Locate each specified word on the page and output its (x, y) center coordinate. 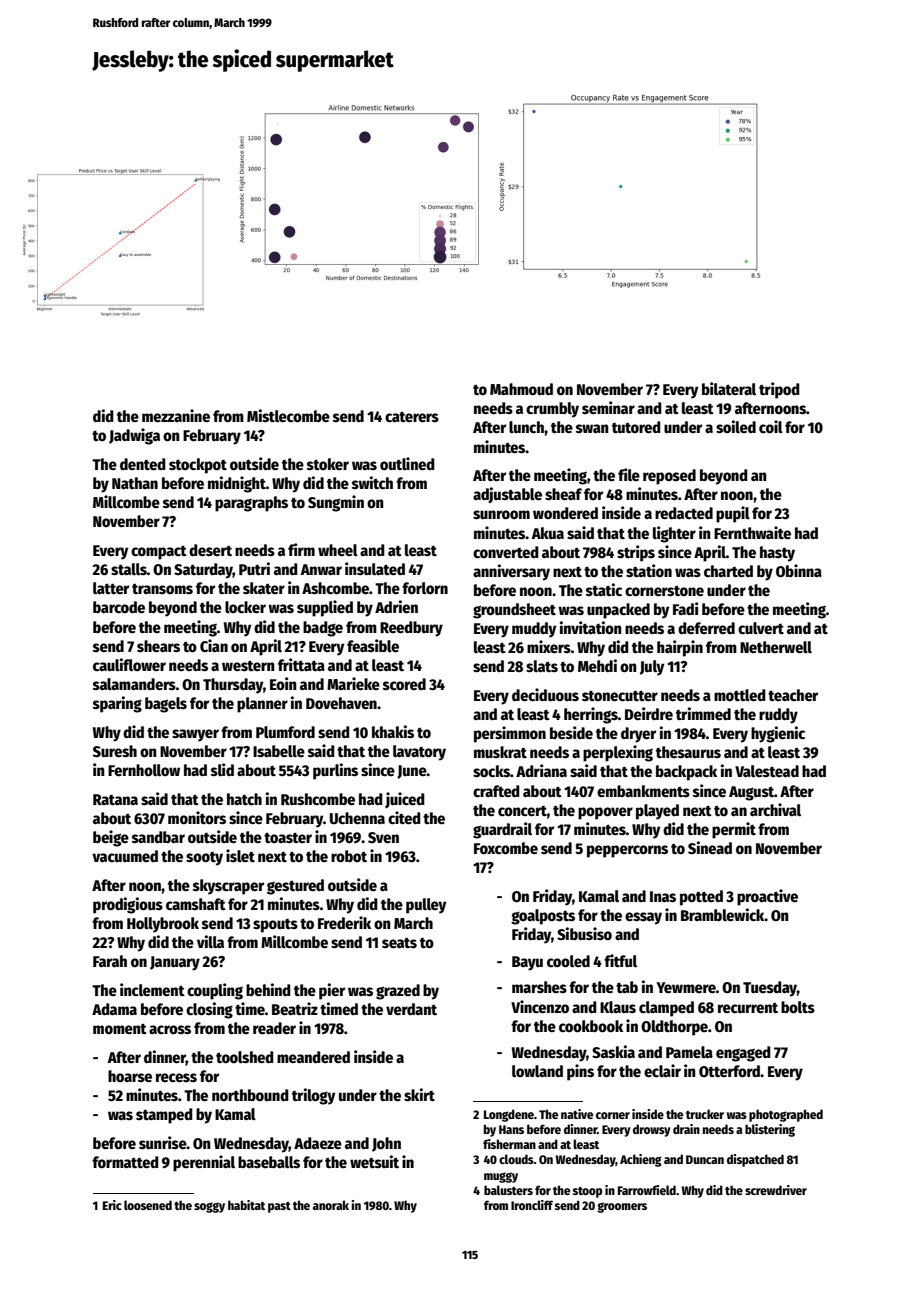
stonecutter (620, 696)
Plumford (285, 732)
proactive (767, 897)
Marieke (353, 683)
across (170, 1030)
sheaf (563, 494)
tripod (779, 390)
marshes (539, 987)
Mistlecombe (288, 416)
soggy (209, 1207)
